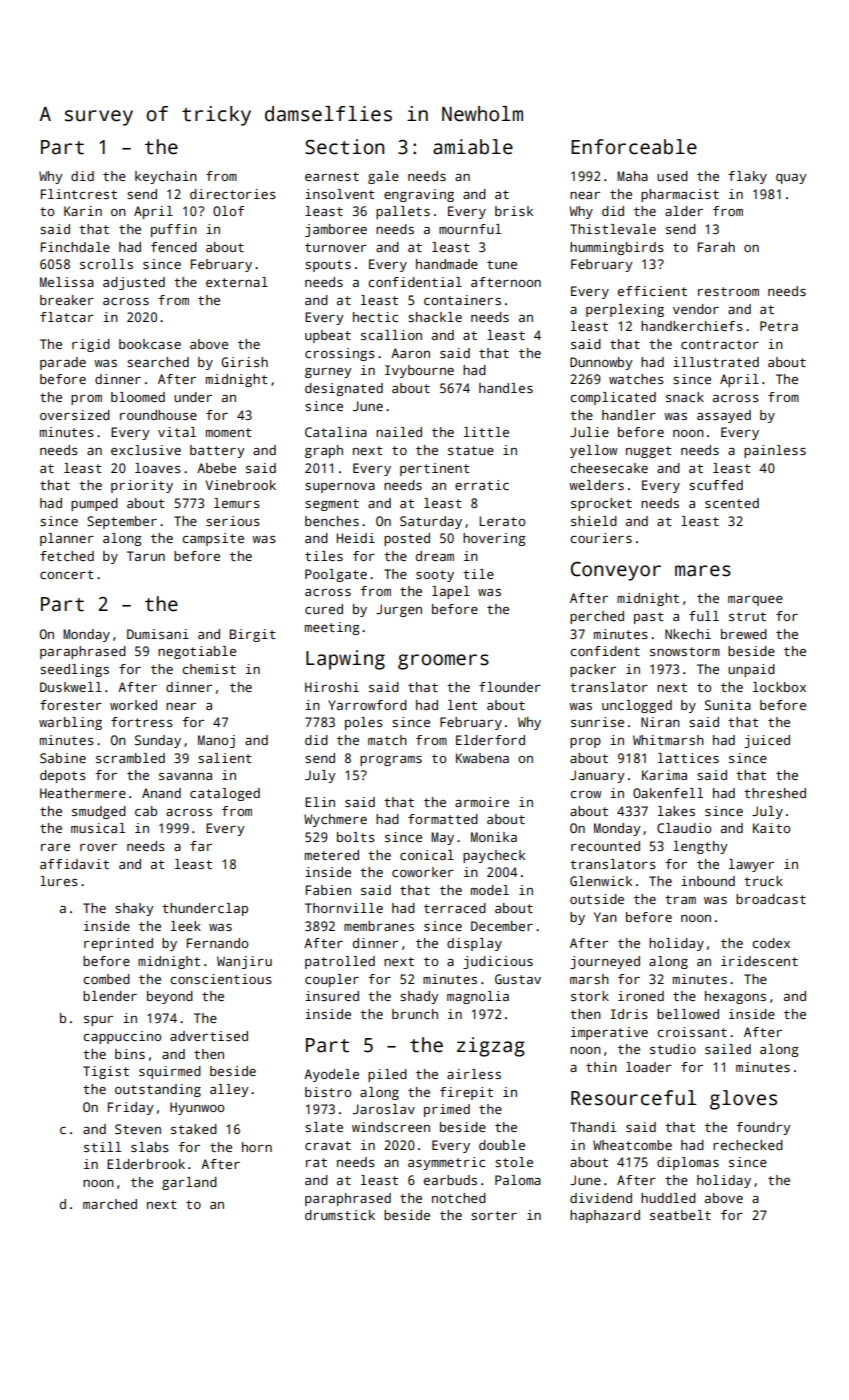  What do you see at coordinates (336, 230) in the image?
I see `jamboree` at bounding box center [336, 230].
